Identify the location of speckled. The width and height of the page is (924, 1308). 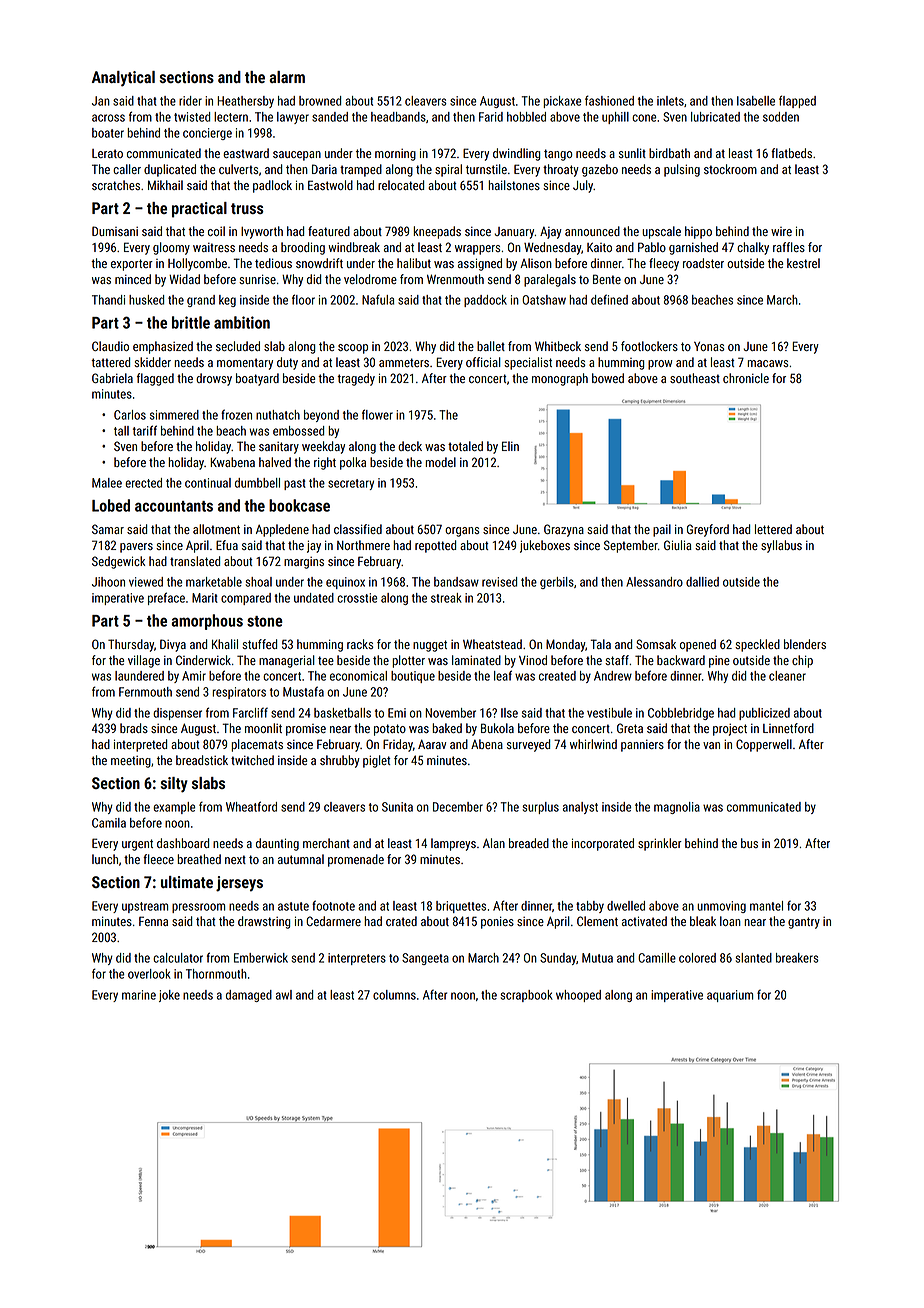
(757, 645).
